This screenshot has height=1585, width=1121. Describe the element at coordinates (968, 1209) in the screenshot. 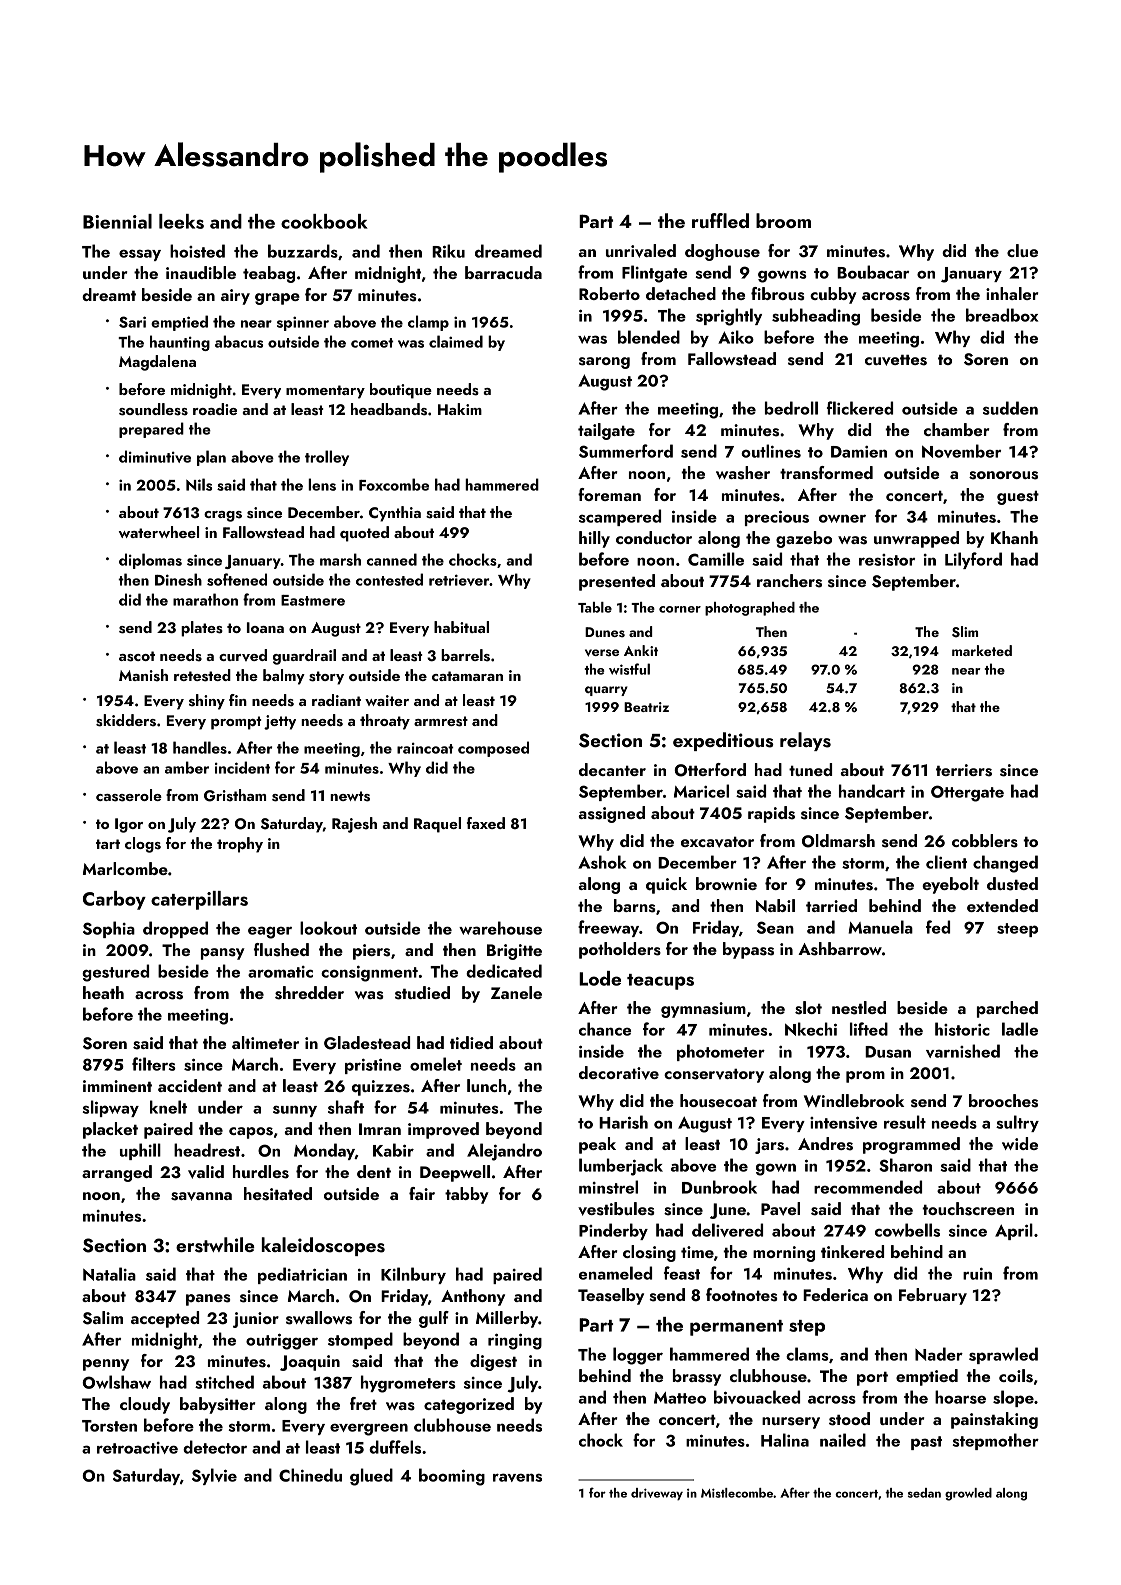

I see `touchscreen` at that location.
